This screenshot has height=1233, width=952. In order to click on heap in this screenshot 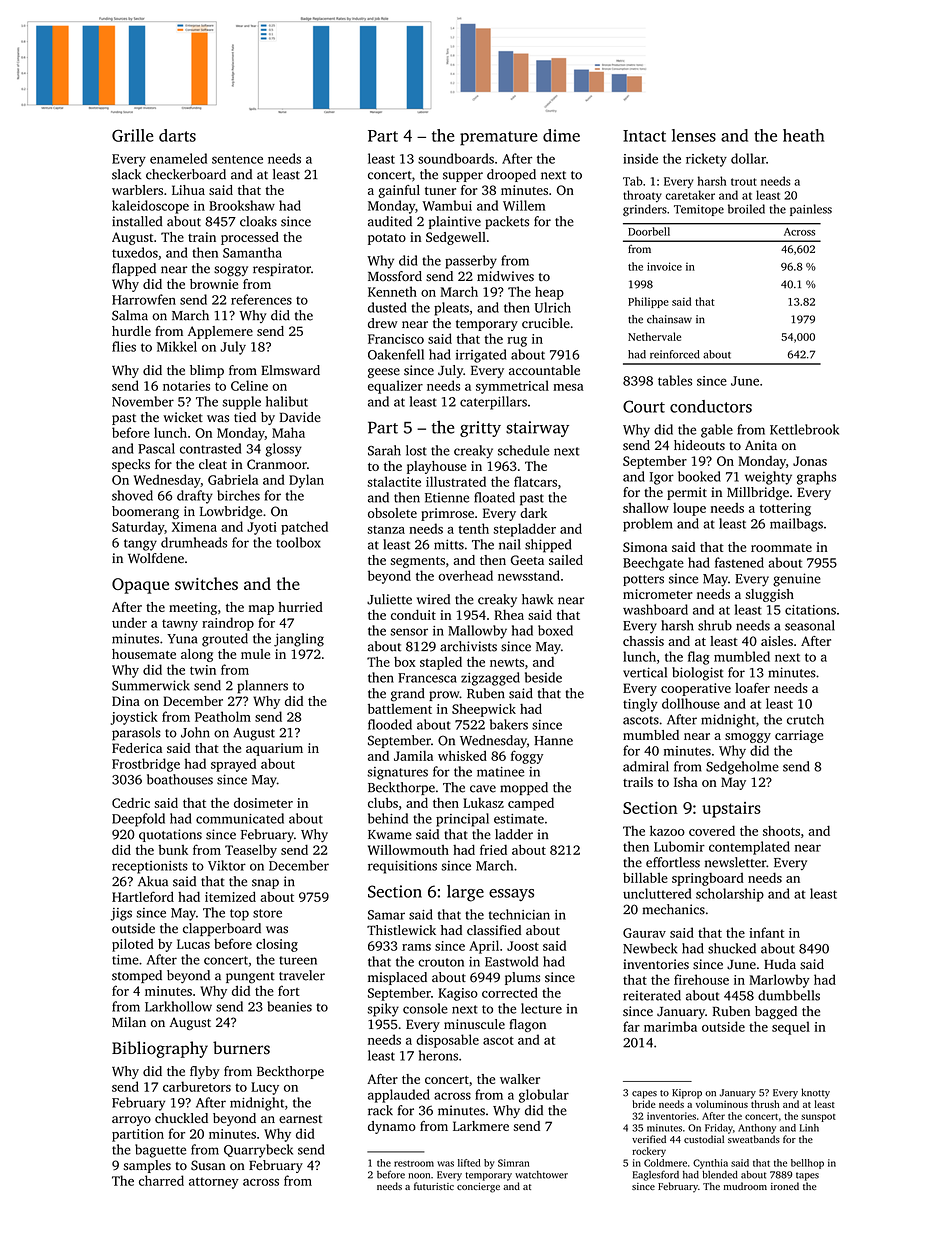, I will do `click(549, 293)`.
